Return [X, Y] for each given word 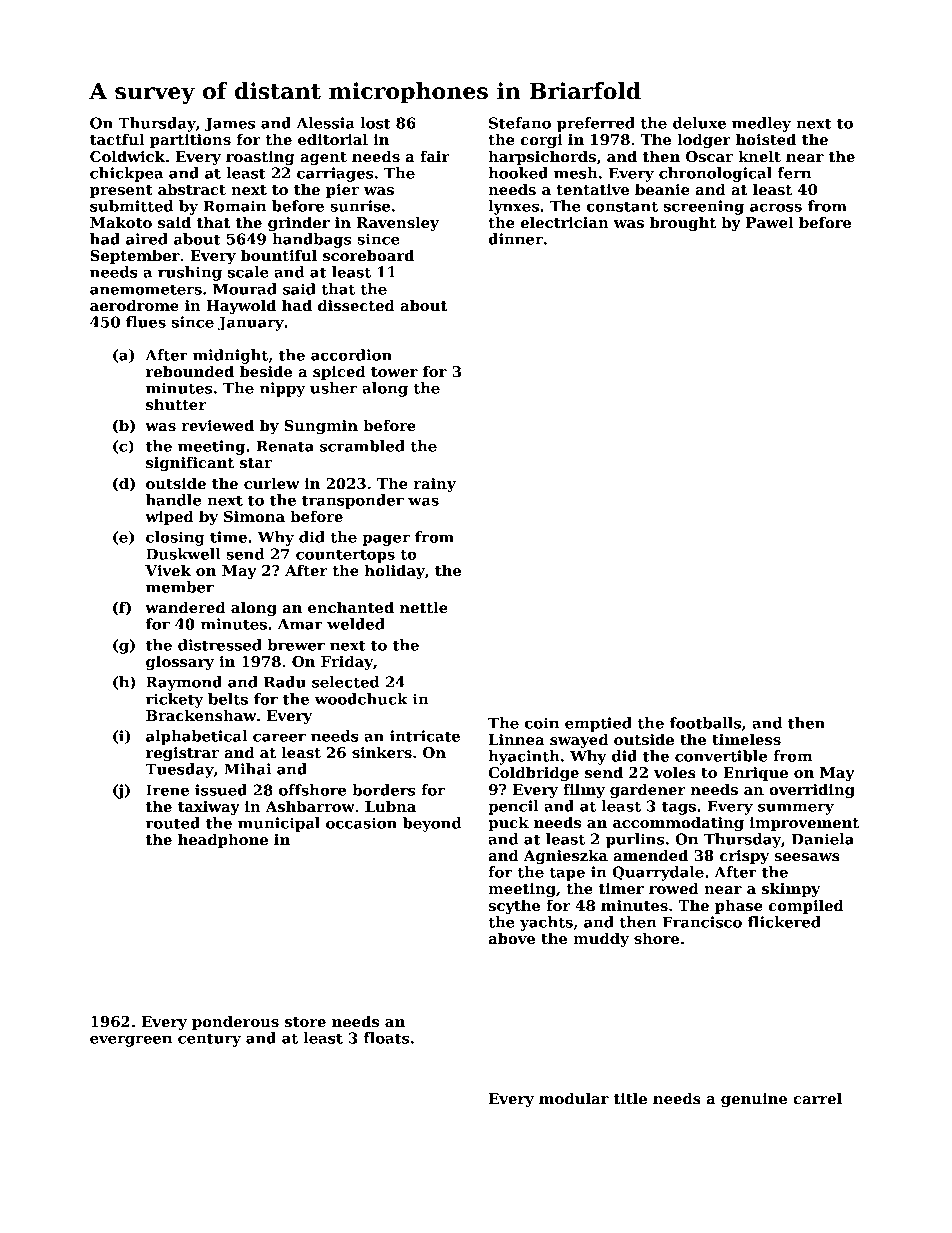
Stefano [520, 123]
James [229, 124]
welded [356, 624]
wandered [185, 607]
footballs [705, 723]
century [209, 1040]
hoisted [766, 139]
